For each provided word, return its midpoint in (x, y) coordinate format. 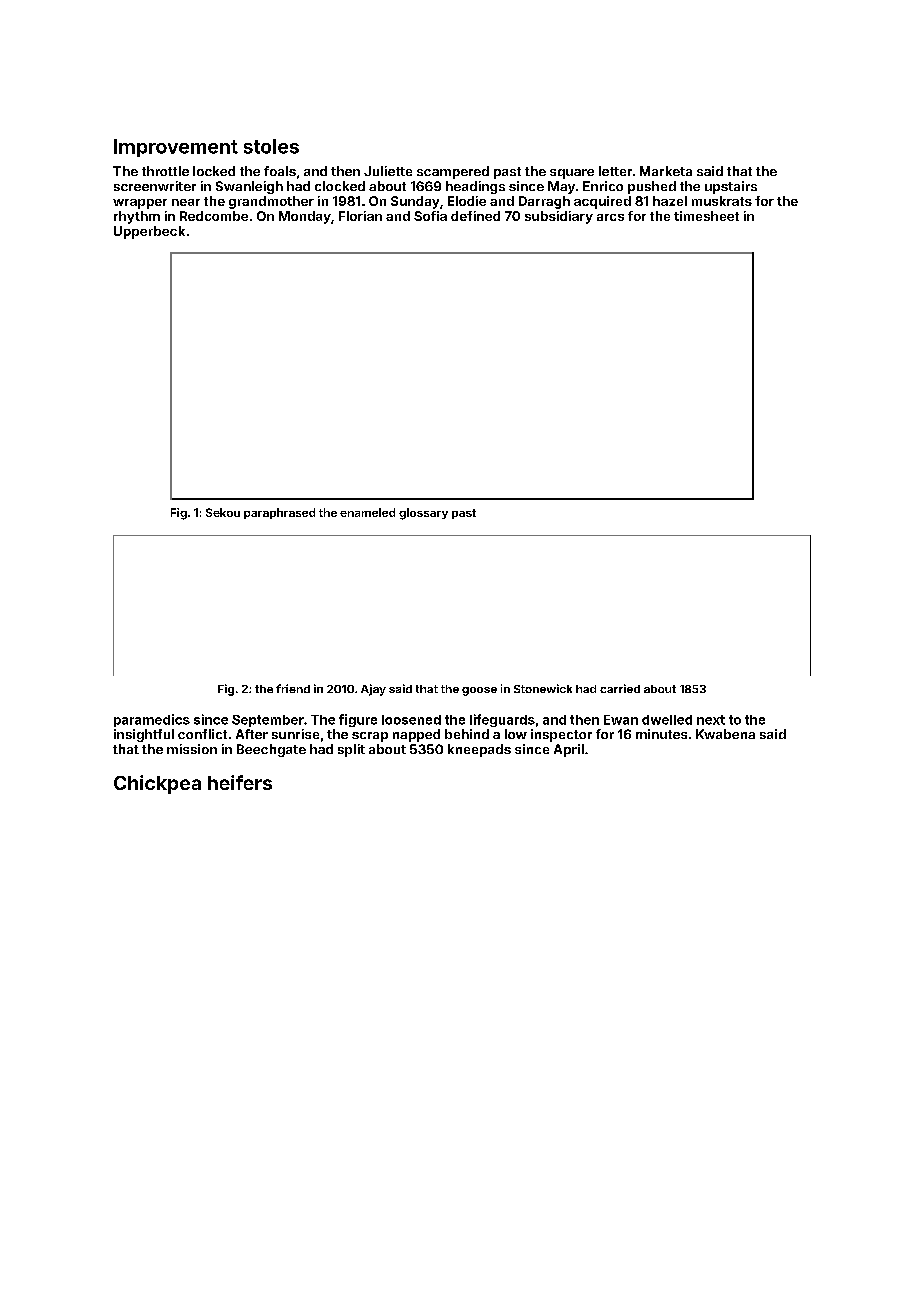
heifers (240, 782)
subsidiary (559, 217)
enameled (367, 512)
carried (620, 688)
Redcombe (214, 216)
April (569, 750)
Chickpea (157, 784)
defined (475, 216)
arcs (610, 217)
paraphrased (279, 513)
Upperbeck (149, 232)
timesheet (706, 216)
